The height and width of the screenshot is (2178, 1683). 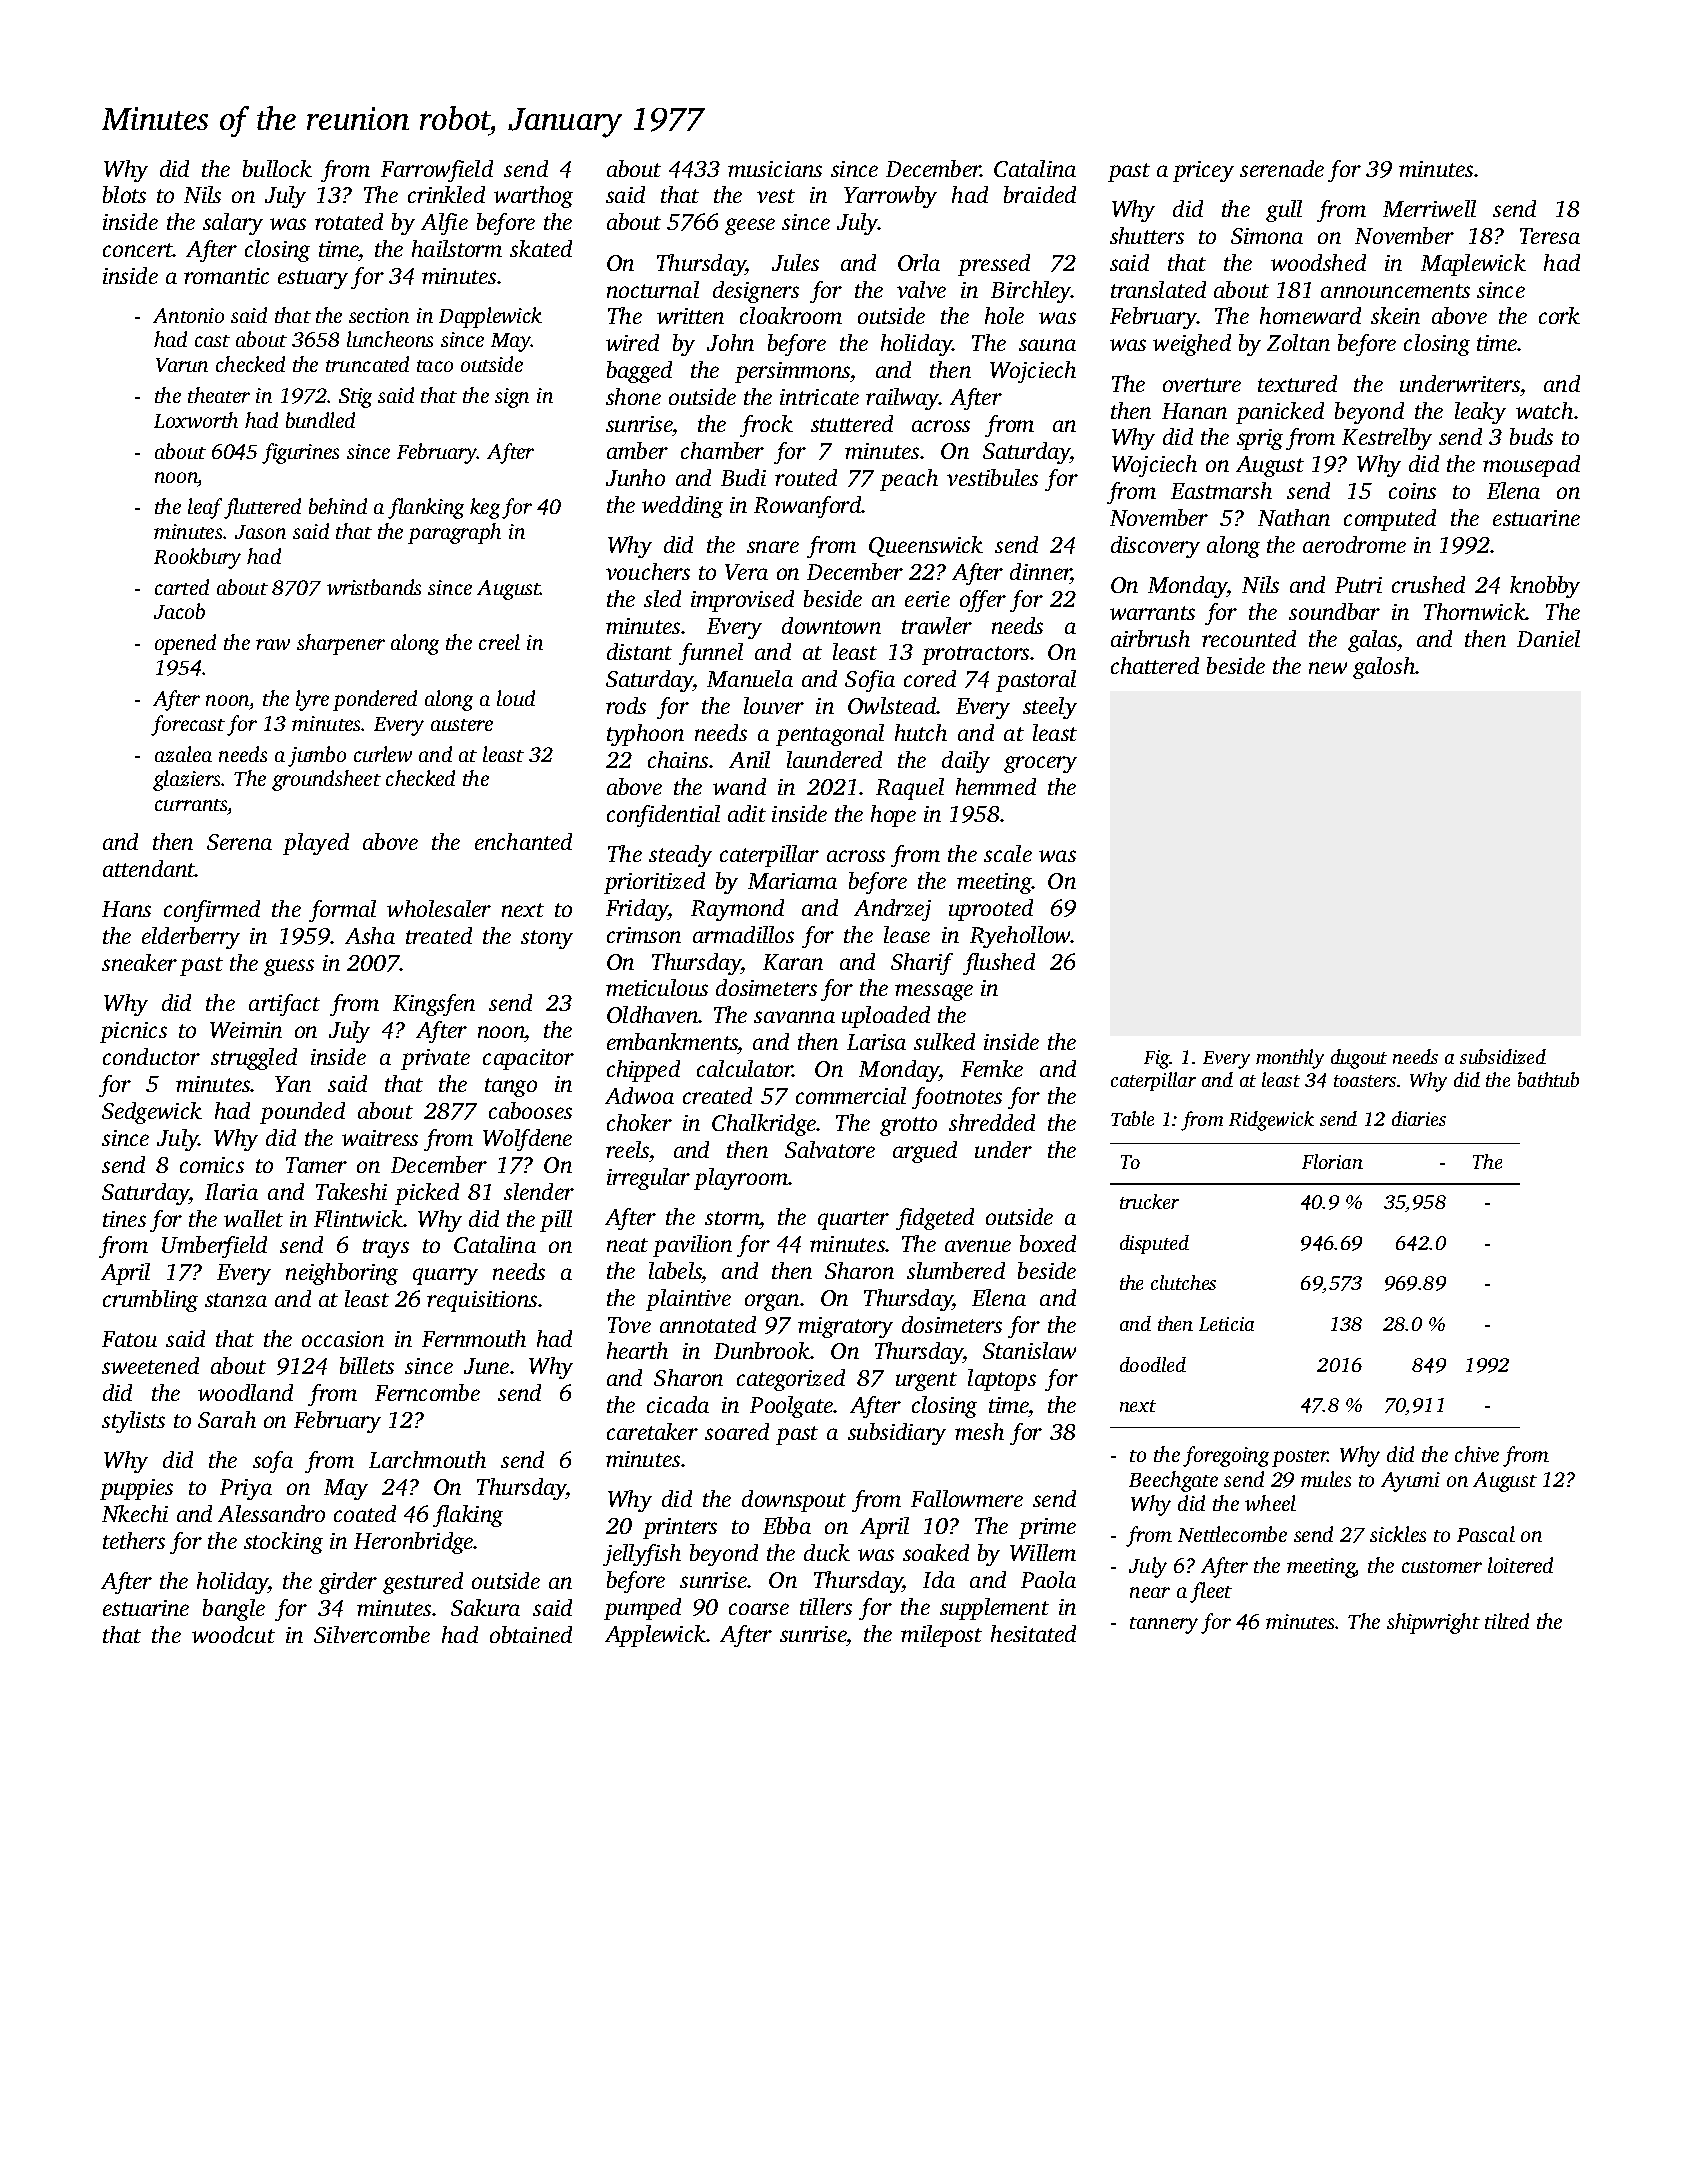 I want to click on airbrush, so click(x=1150, y=638).
